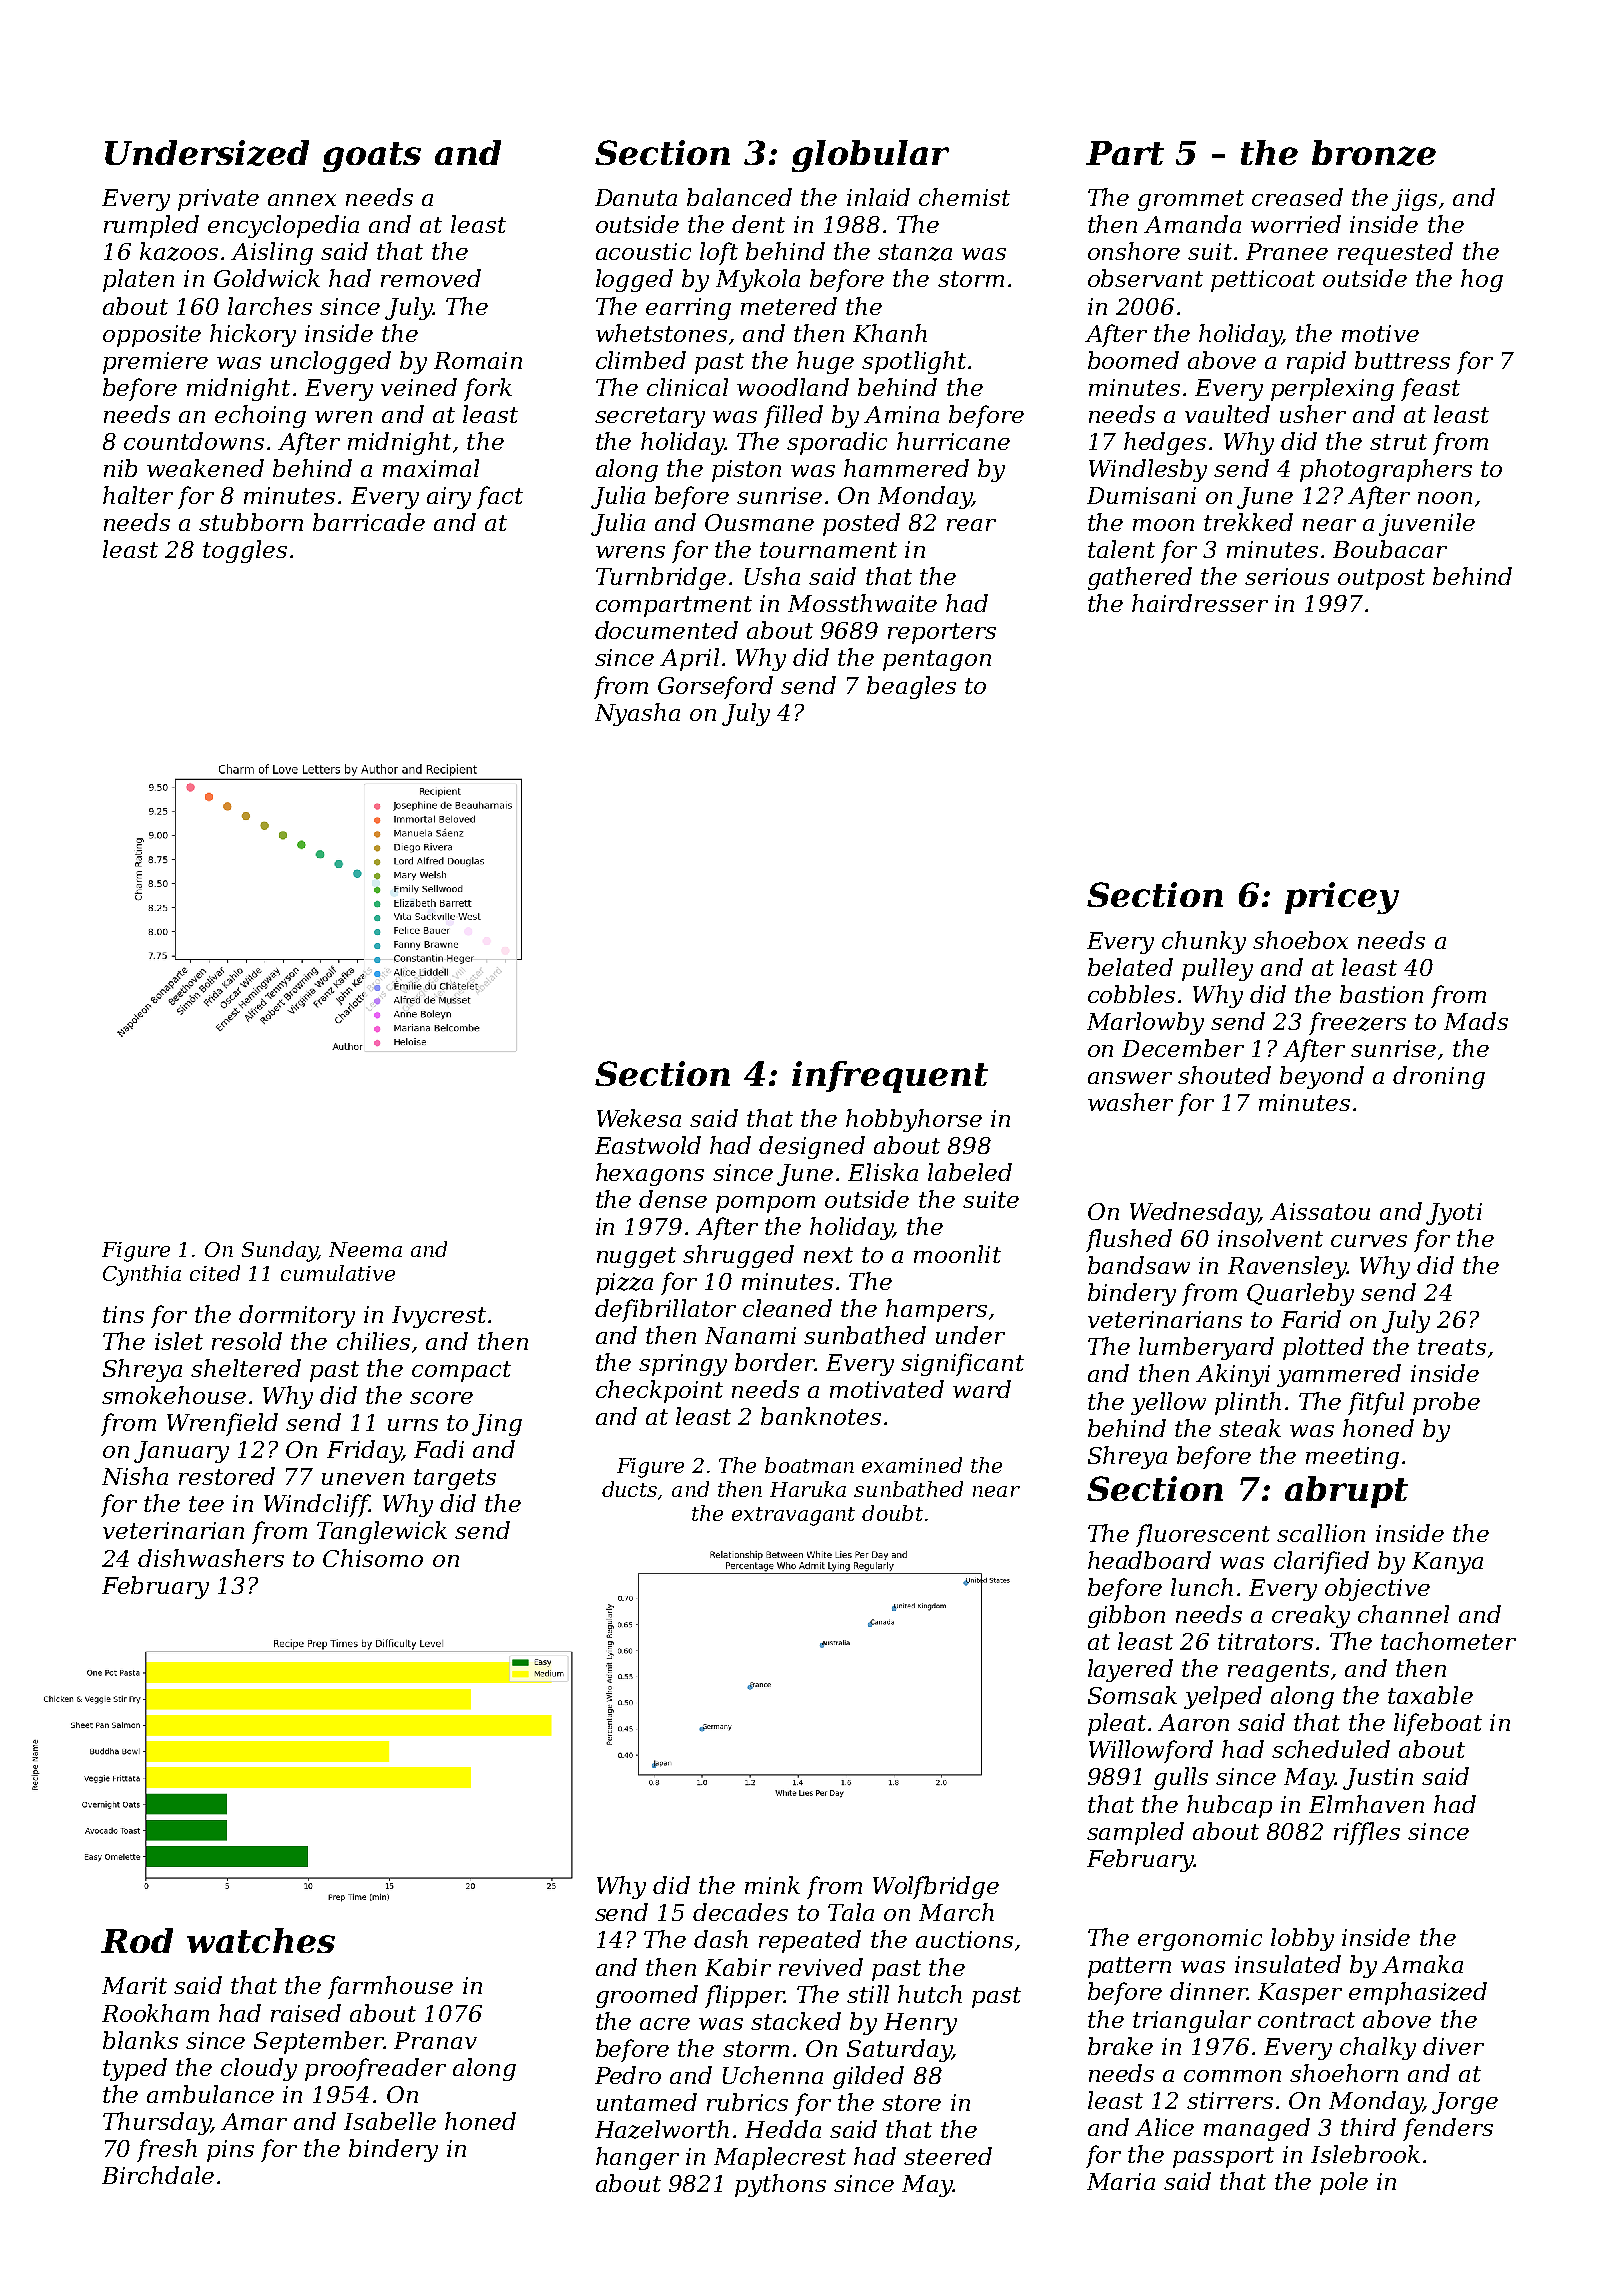  Describe the element at coordinates (772, 1885) in the document. I see `mink` at that location.
